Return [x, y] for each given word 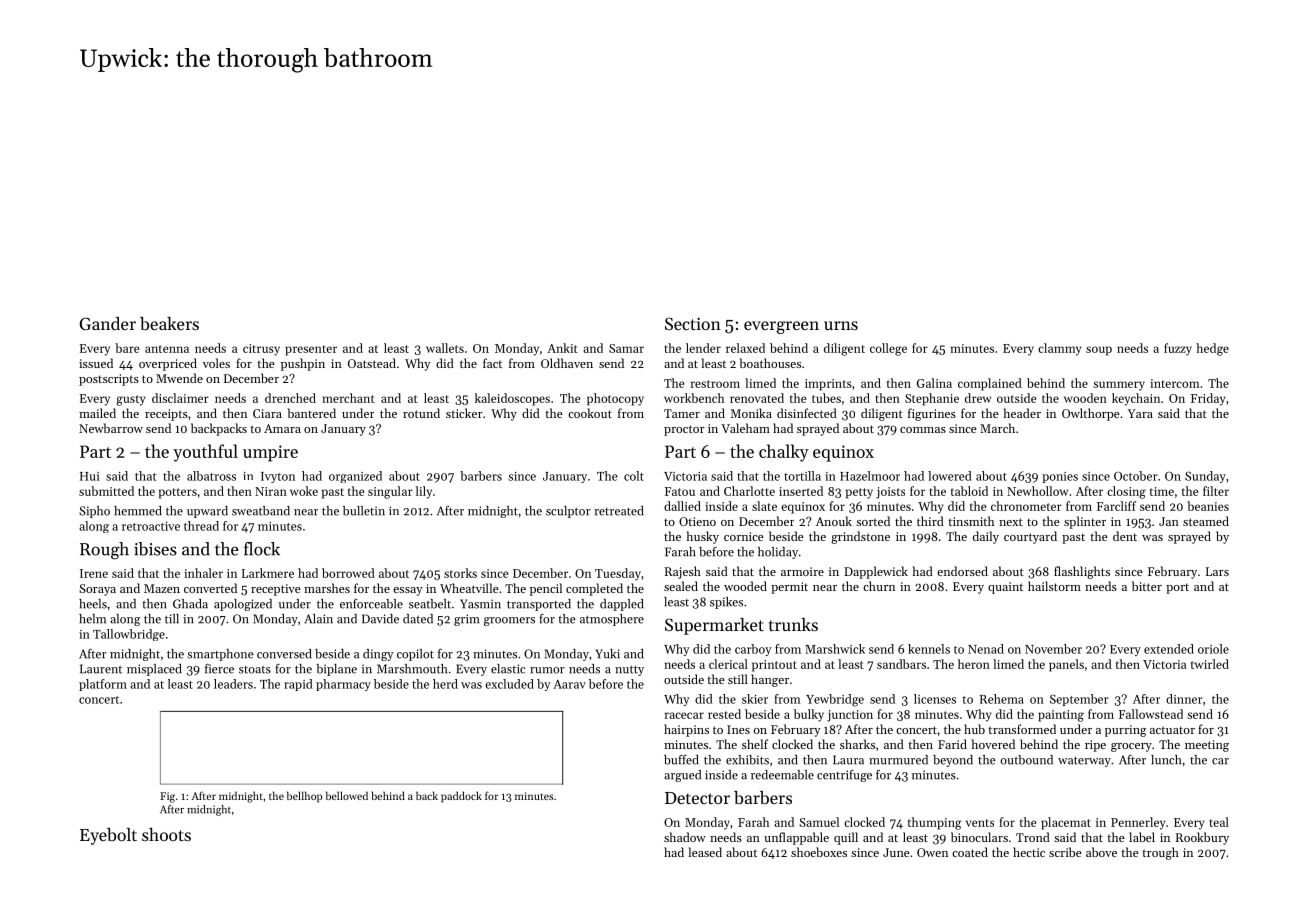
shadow [685, 837]
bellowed [347, 795]
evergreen [781, 327]
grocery [1131, 747]
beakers [169, 323]
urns [841, 325]
